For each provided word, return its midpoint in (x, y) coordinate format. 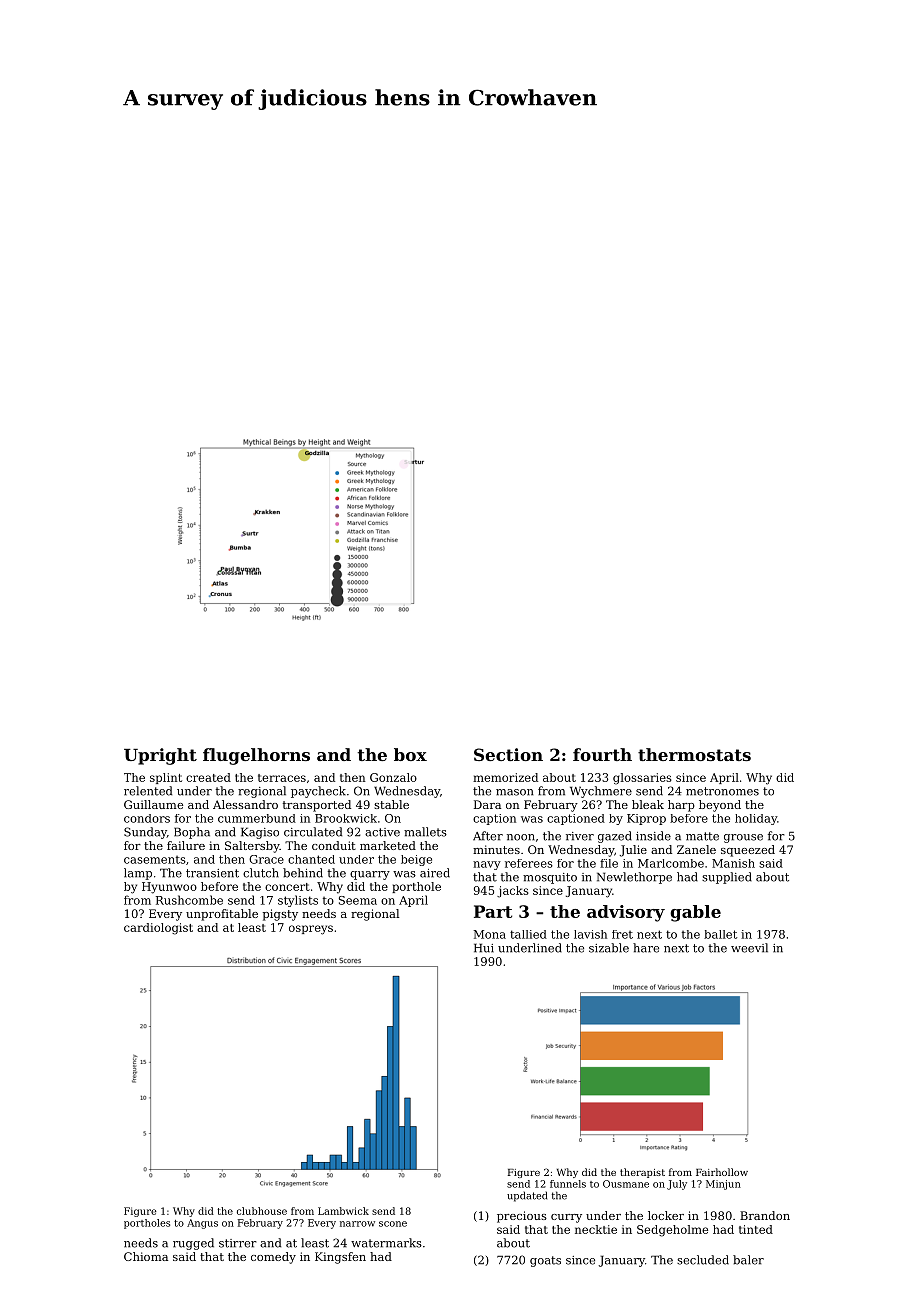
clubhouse (262, 1211)
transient (212, 873)
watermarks (386, 1243)
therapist (642, 1173)
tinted (756, 1229)
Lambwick (343, 1211)
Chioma (146, 1256)
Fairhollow (722, 1172)
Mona (489, 934)
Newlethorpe (634, 878)
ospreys (311, 930)
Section (508, 754)
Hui (484, 948)
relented (148, 791)
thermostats (694, 754)
